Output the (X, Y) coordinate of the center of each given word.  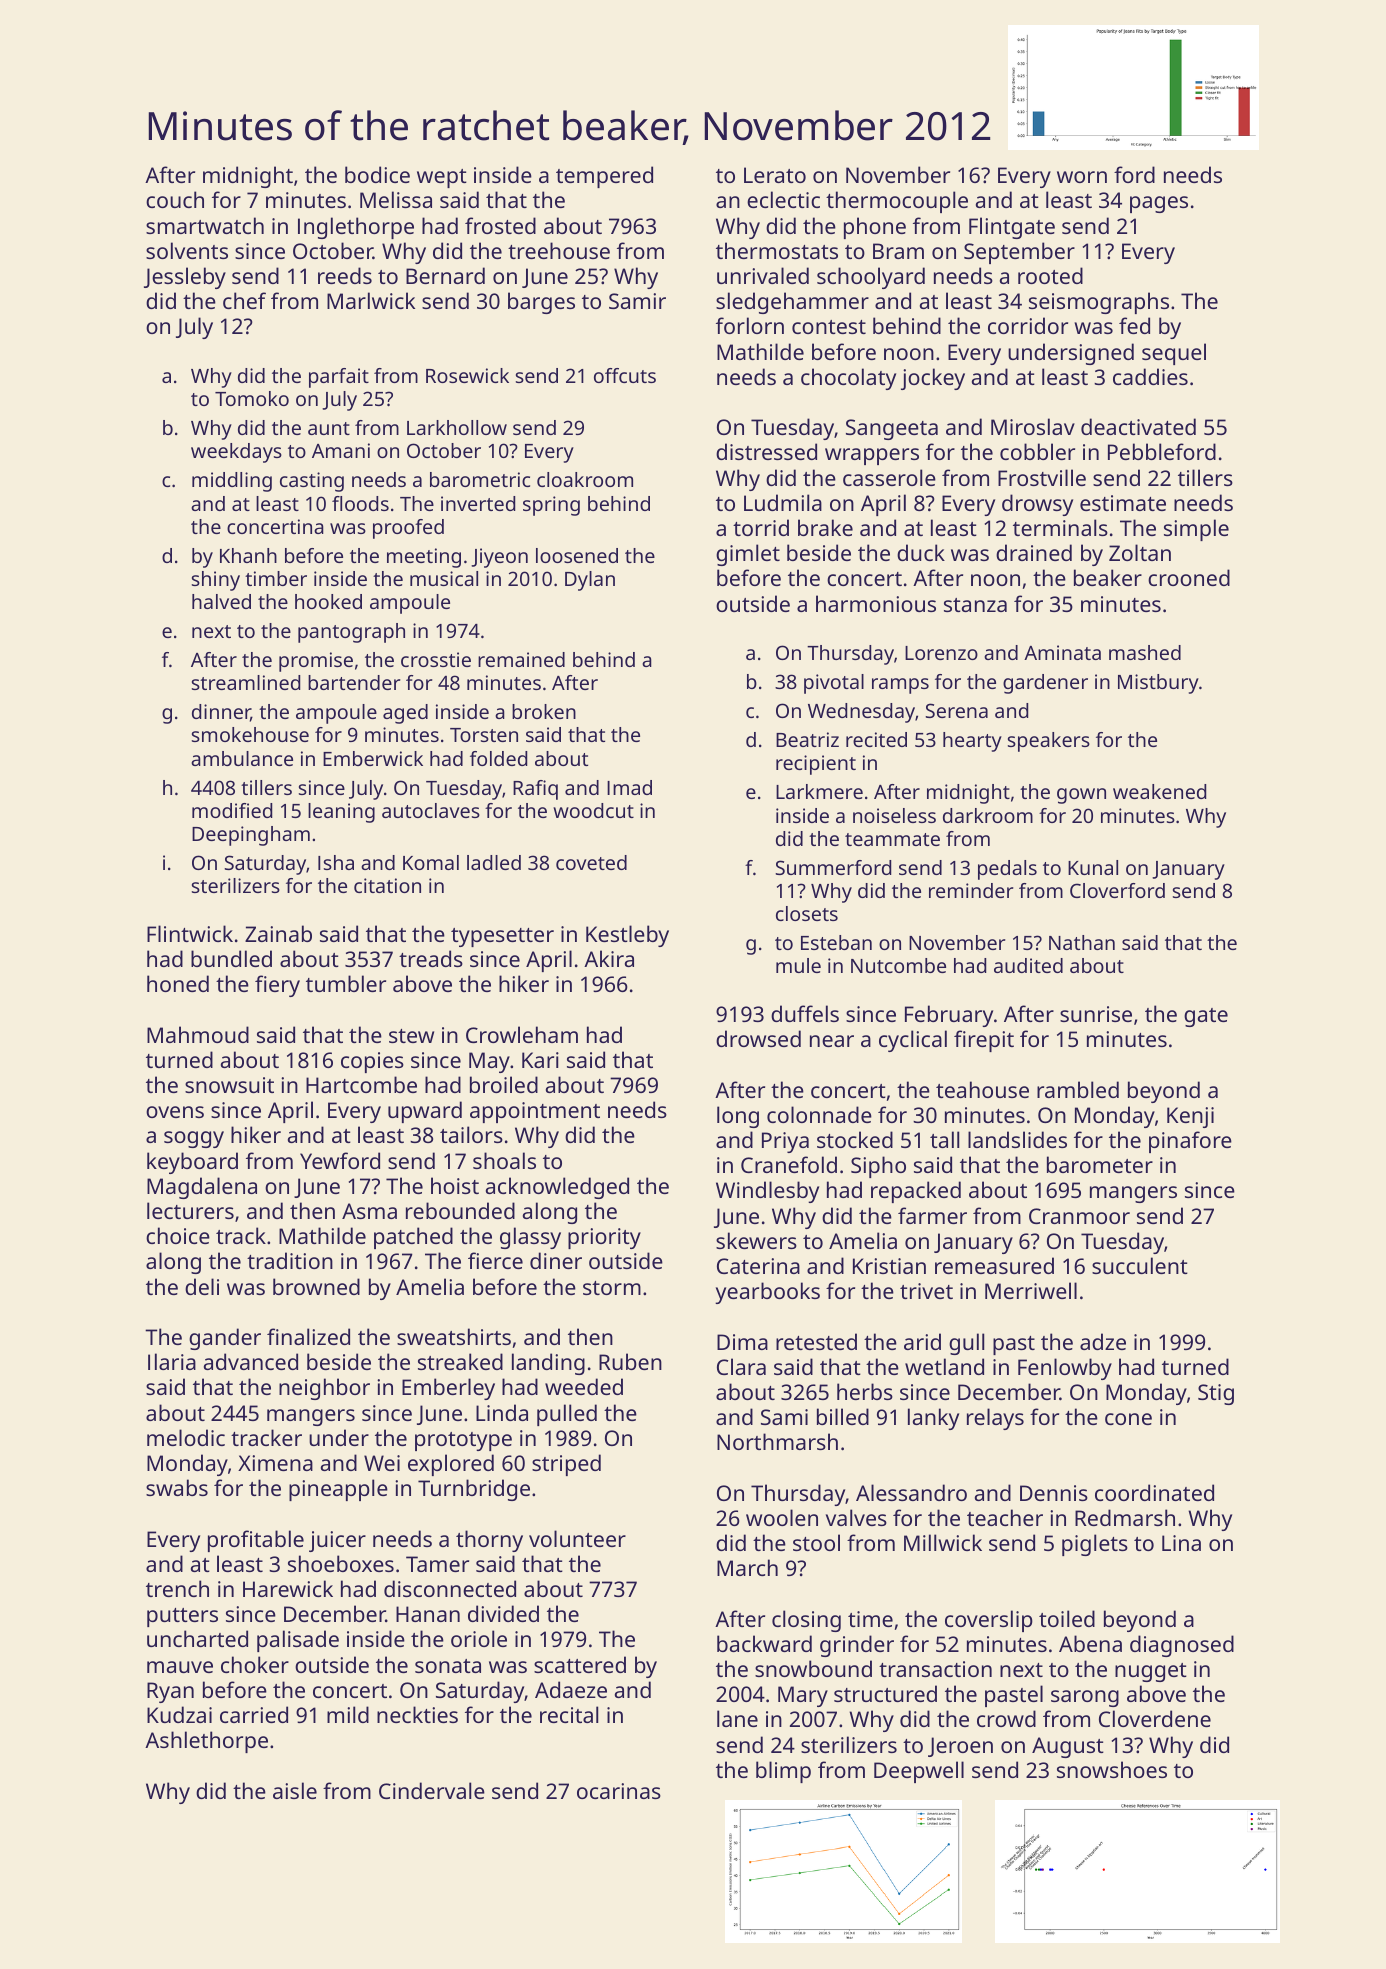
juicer (337, 1541)
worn (1082, 177)
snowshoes (1112, 1769)
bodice (377, 174)
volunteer (577, 1538)
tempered (604, 177)
